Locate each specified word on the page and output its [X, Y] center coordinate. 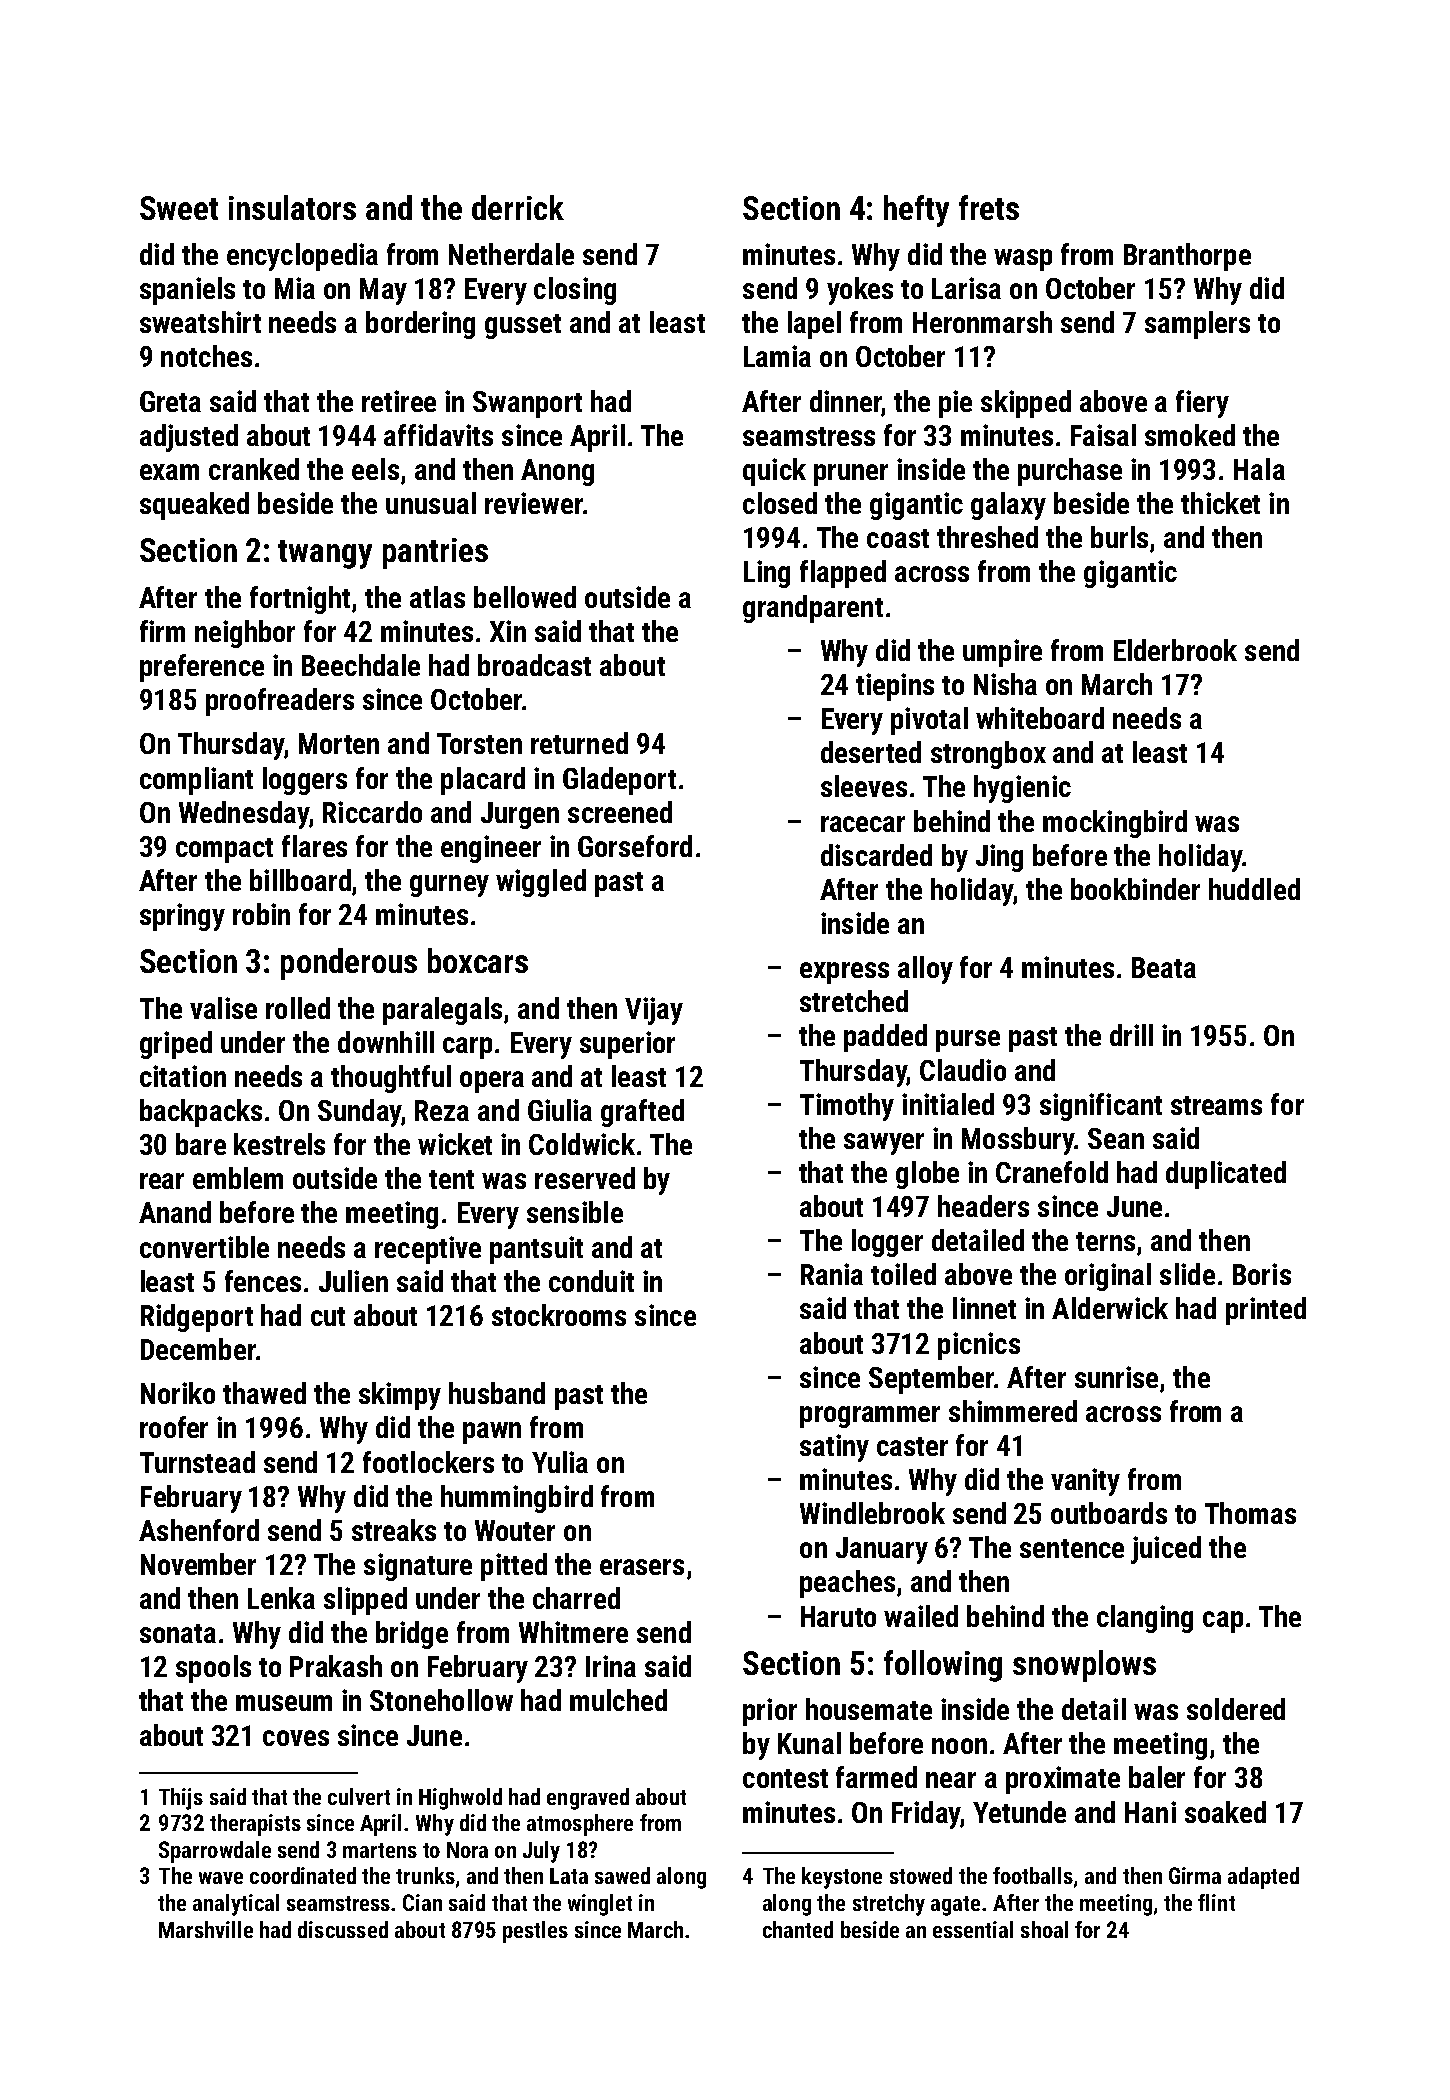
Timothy [847, 1107]
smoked [1190, 435]
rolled [298, 1008]
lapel [814, 325]
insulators [292, 207]
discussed [343, 1929]
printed [1266, 1311]
